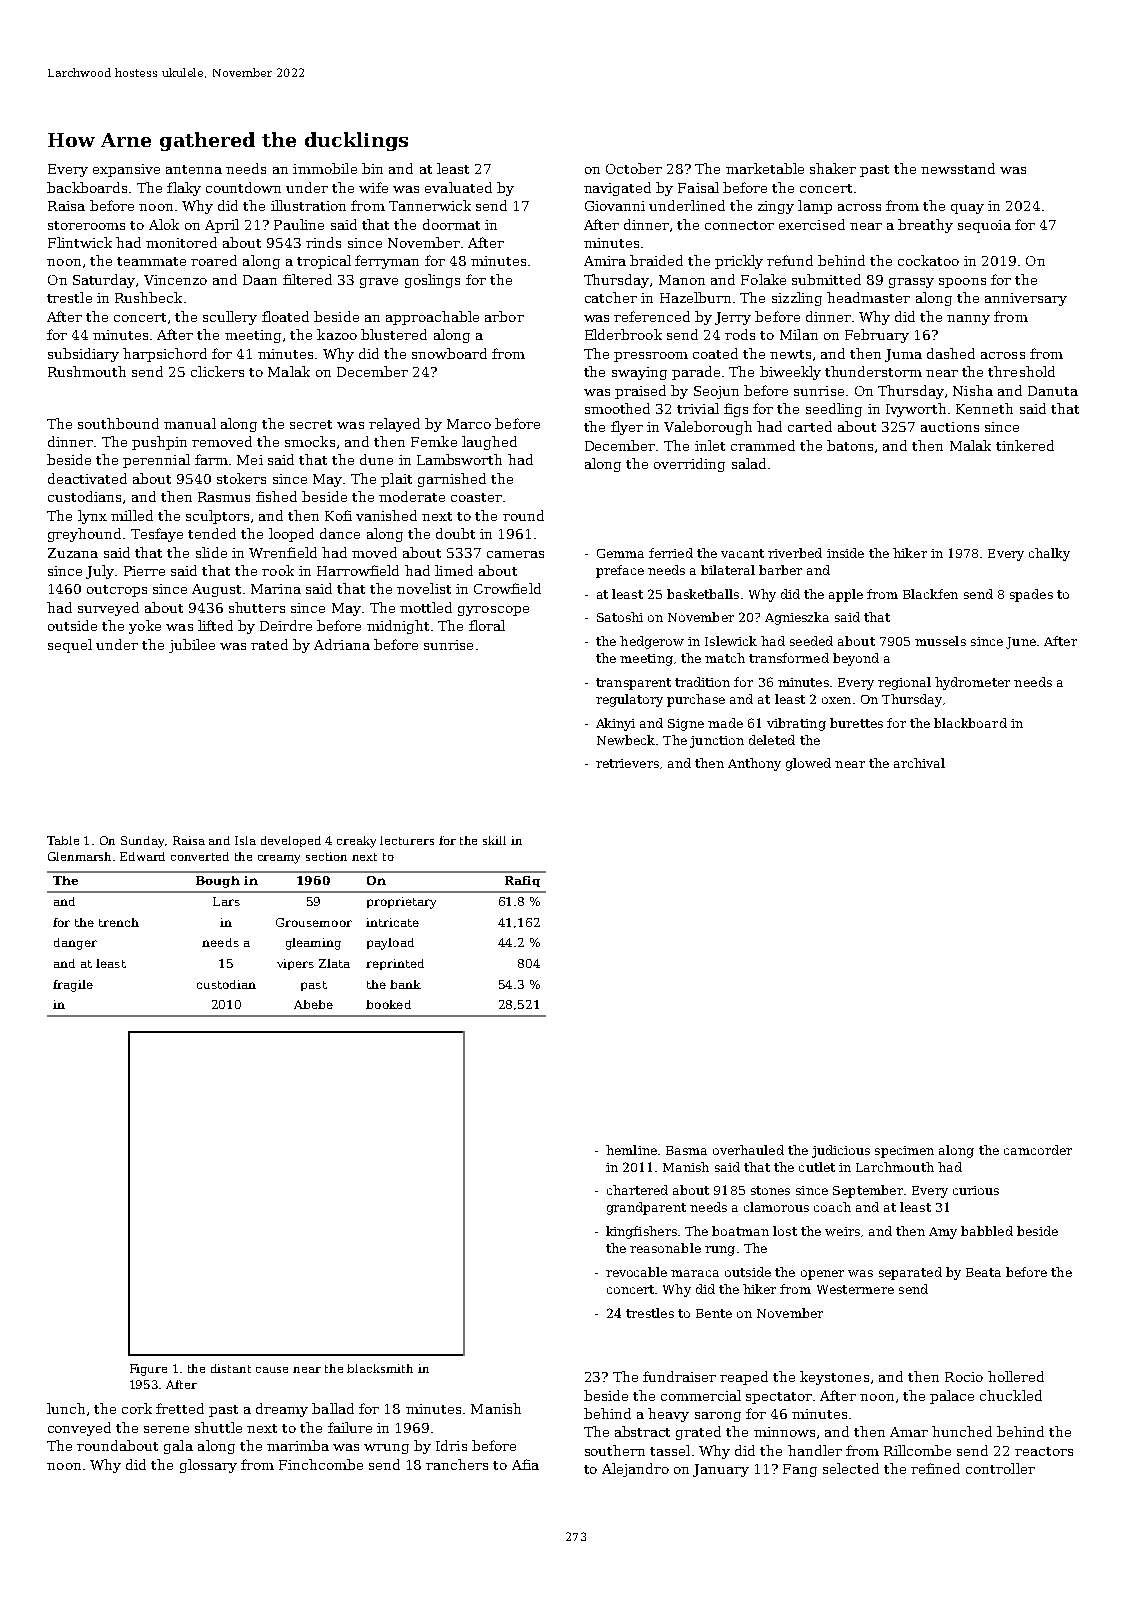  I want to click on spades, so click(1031, 595).
